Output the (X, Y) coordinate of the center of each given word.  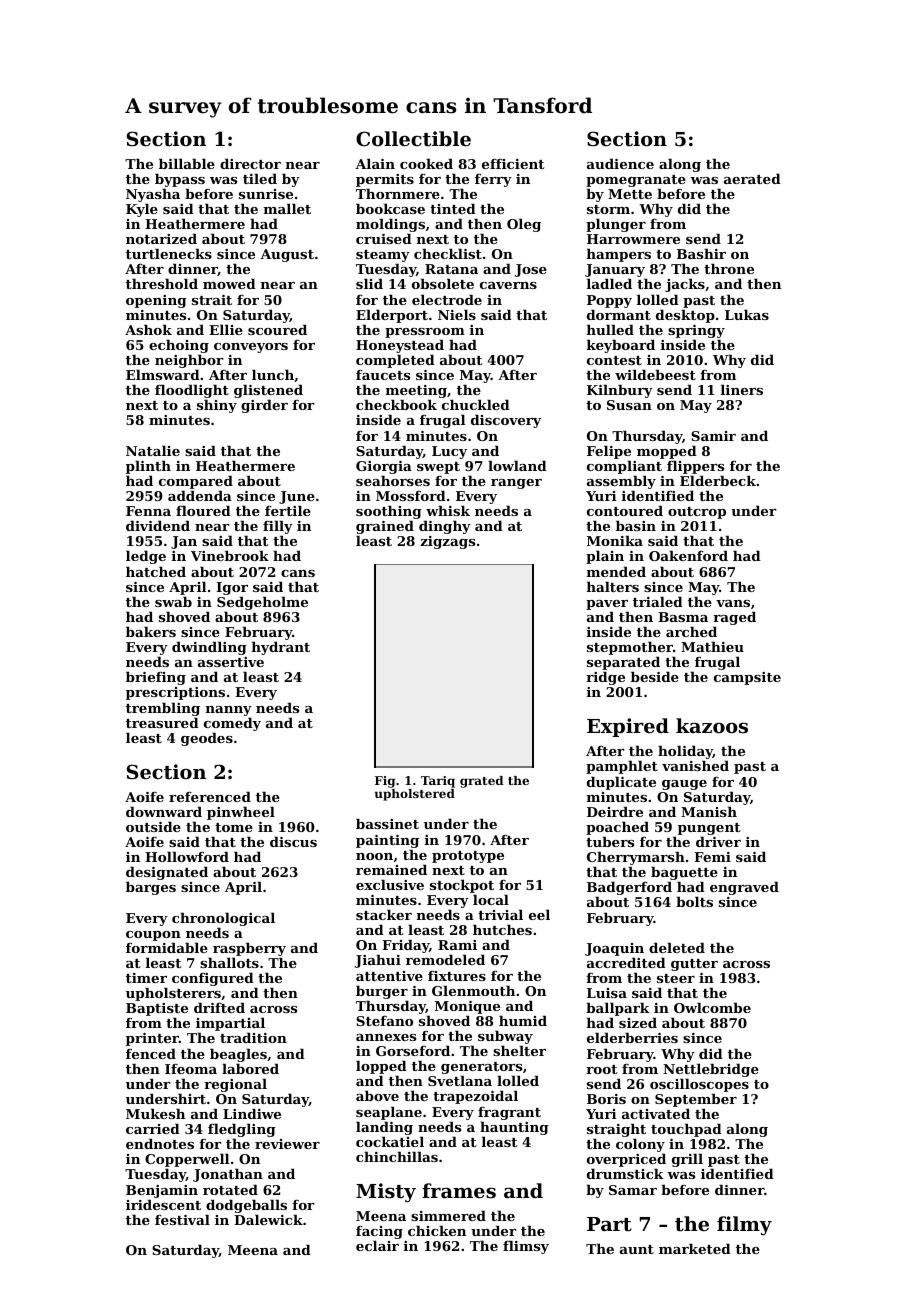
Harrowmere (633, 239)
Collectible (413, 138)
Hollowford (187, 856)
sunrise (266, 194)
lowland (517, 465)
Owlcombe (712, 1007)
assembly (621, 482)
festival (182, 1219)
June (297, 497)
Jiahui (378, 961)
